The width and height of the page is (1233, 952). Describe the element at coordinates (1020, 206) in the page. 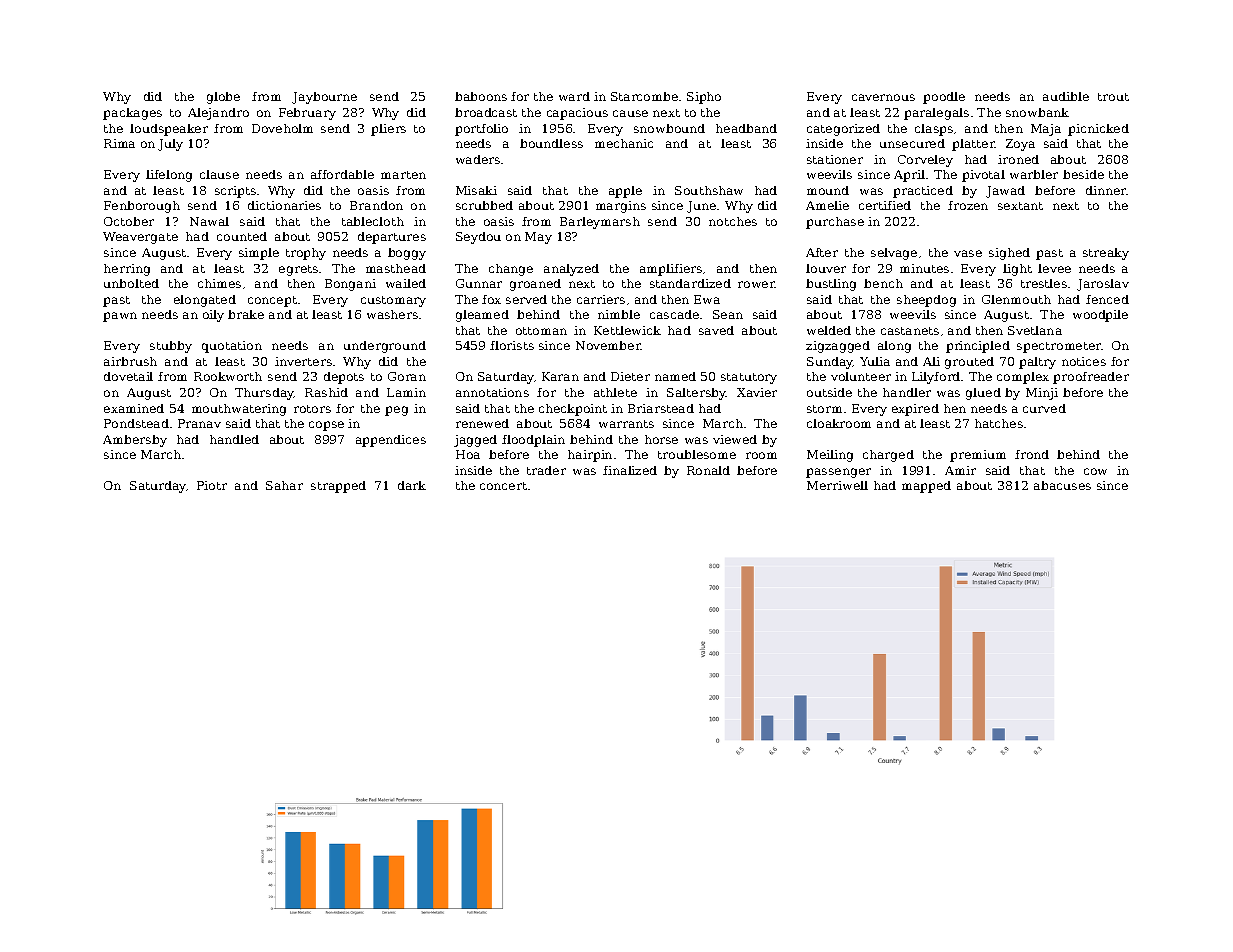

I see `sextant` at that location.
